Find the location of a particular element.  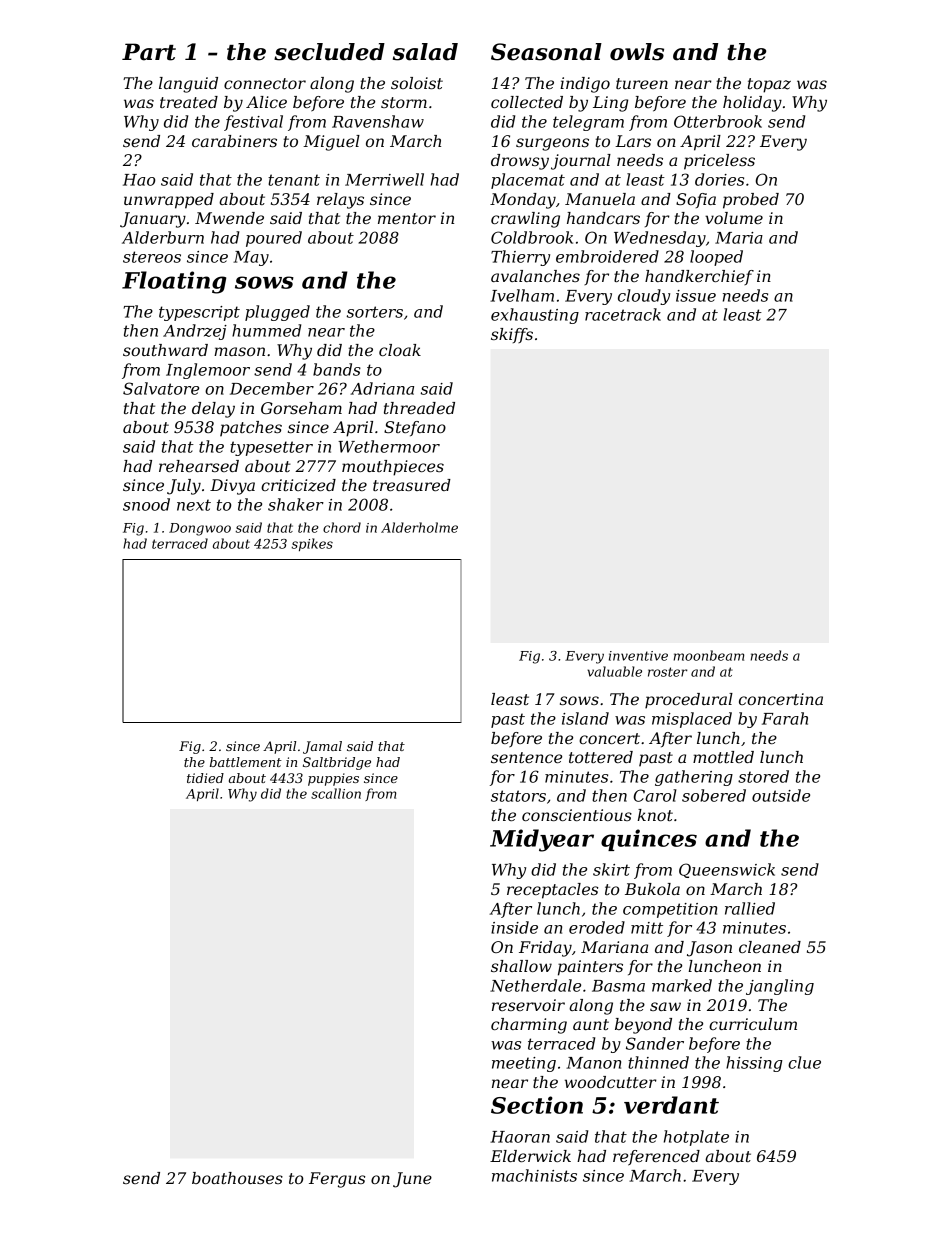

tidied is located at coordinates (205, 778).
